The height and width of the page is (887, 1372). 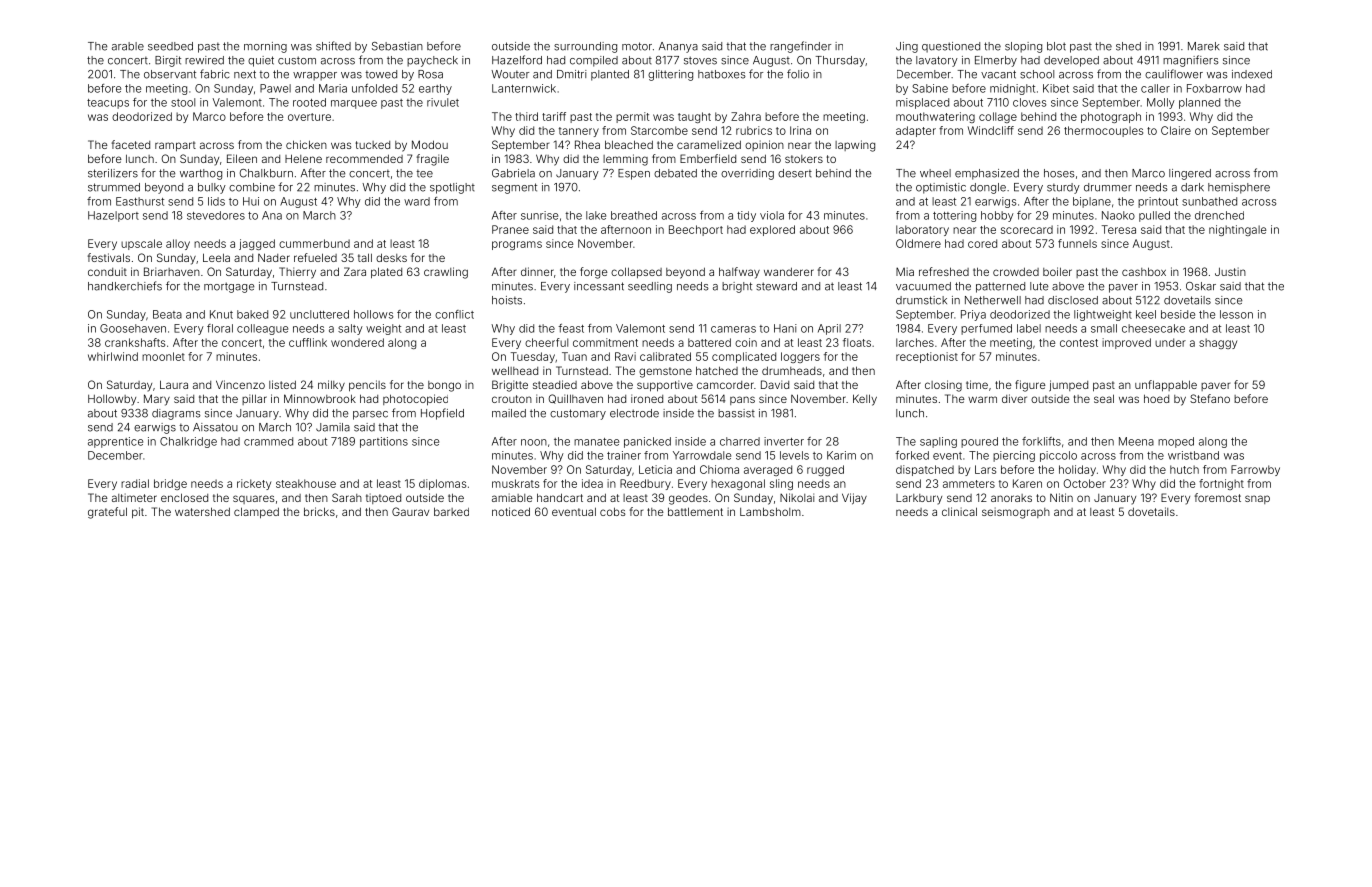 What do you see at coordinates (800, 47) in the page?
I see `rangefinder` at bounding box center [800, 47].
